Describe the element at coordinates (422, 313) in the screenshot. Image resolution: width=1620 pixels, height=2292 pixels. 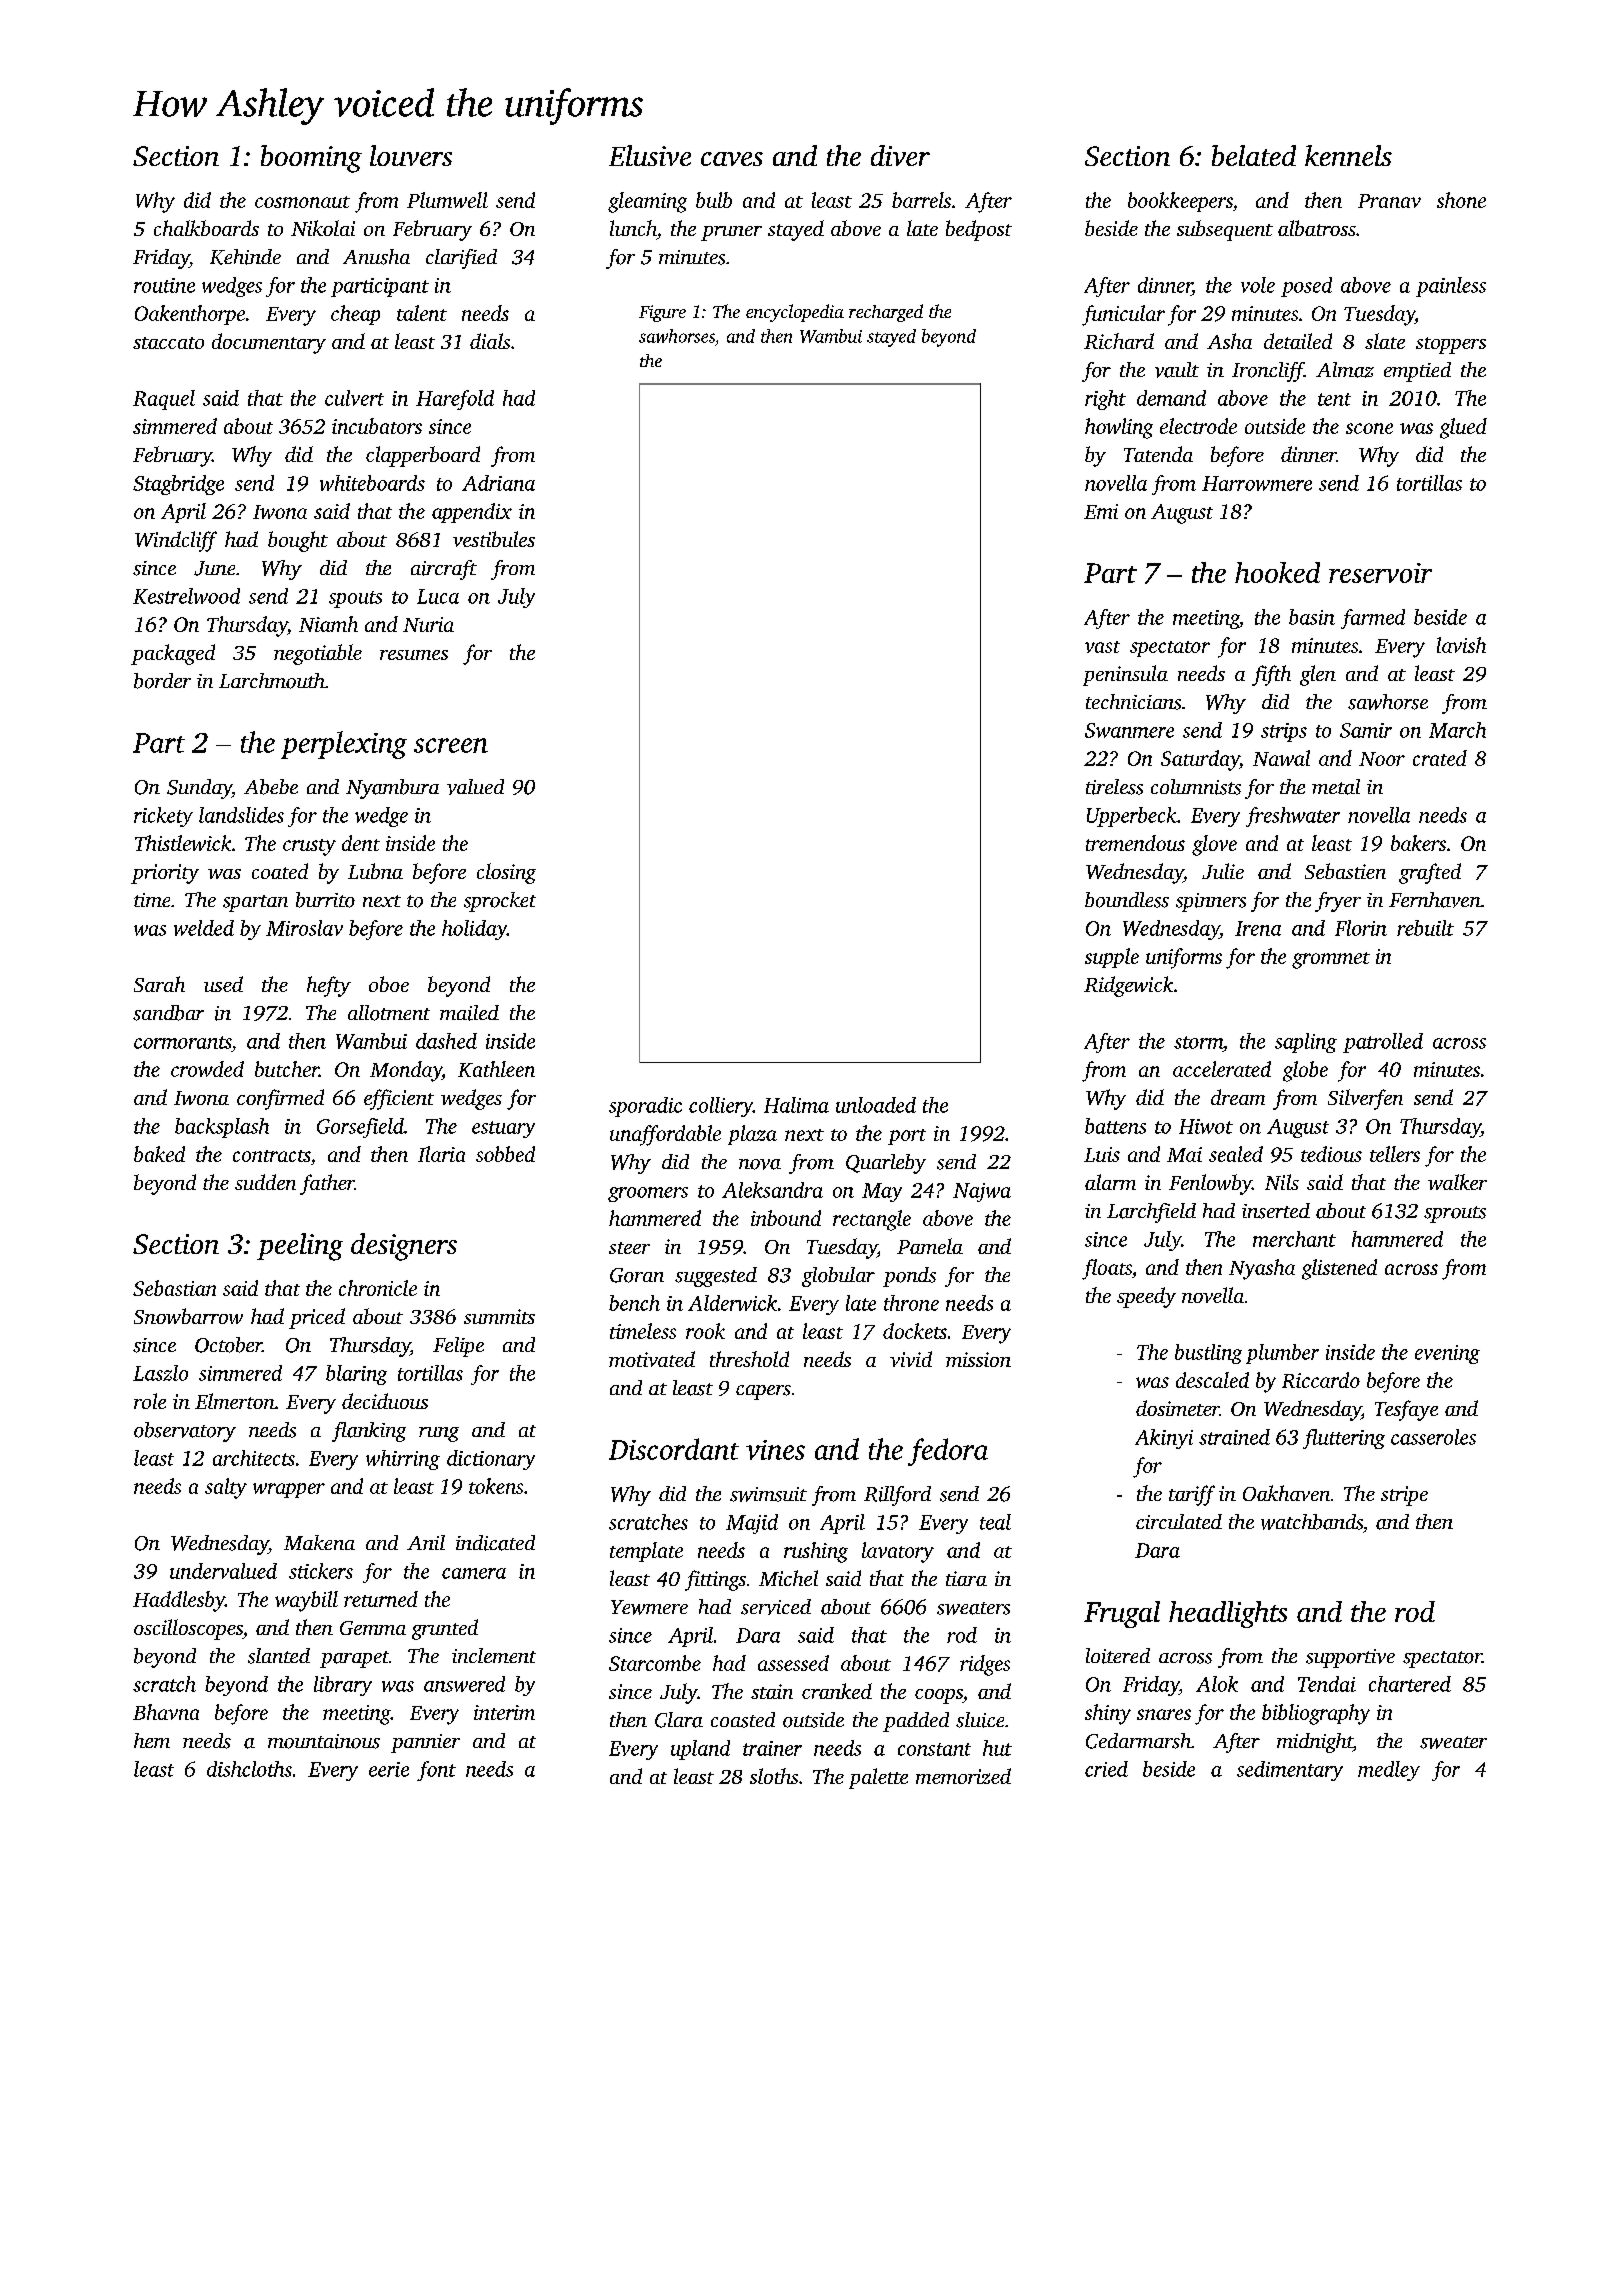
I see `talent` at that location.
